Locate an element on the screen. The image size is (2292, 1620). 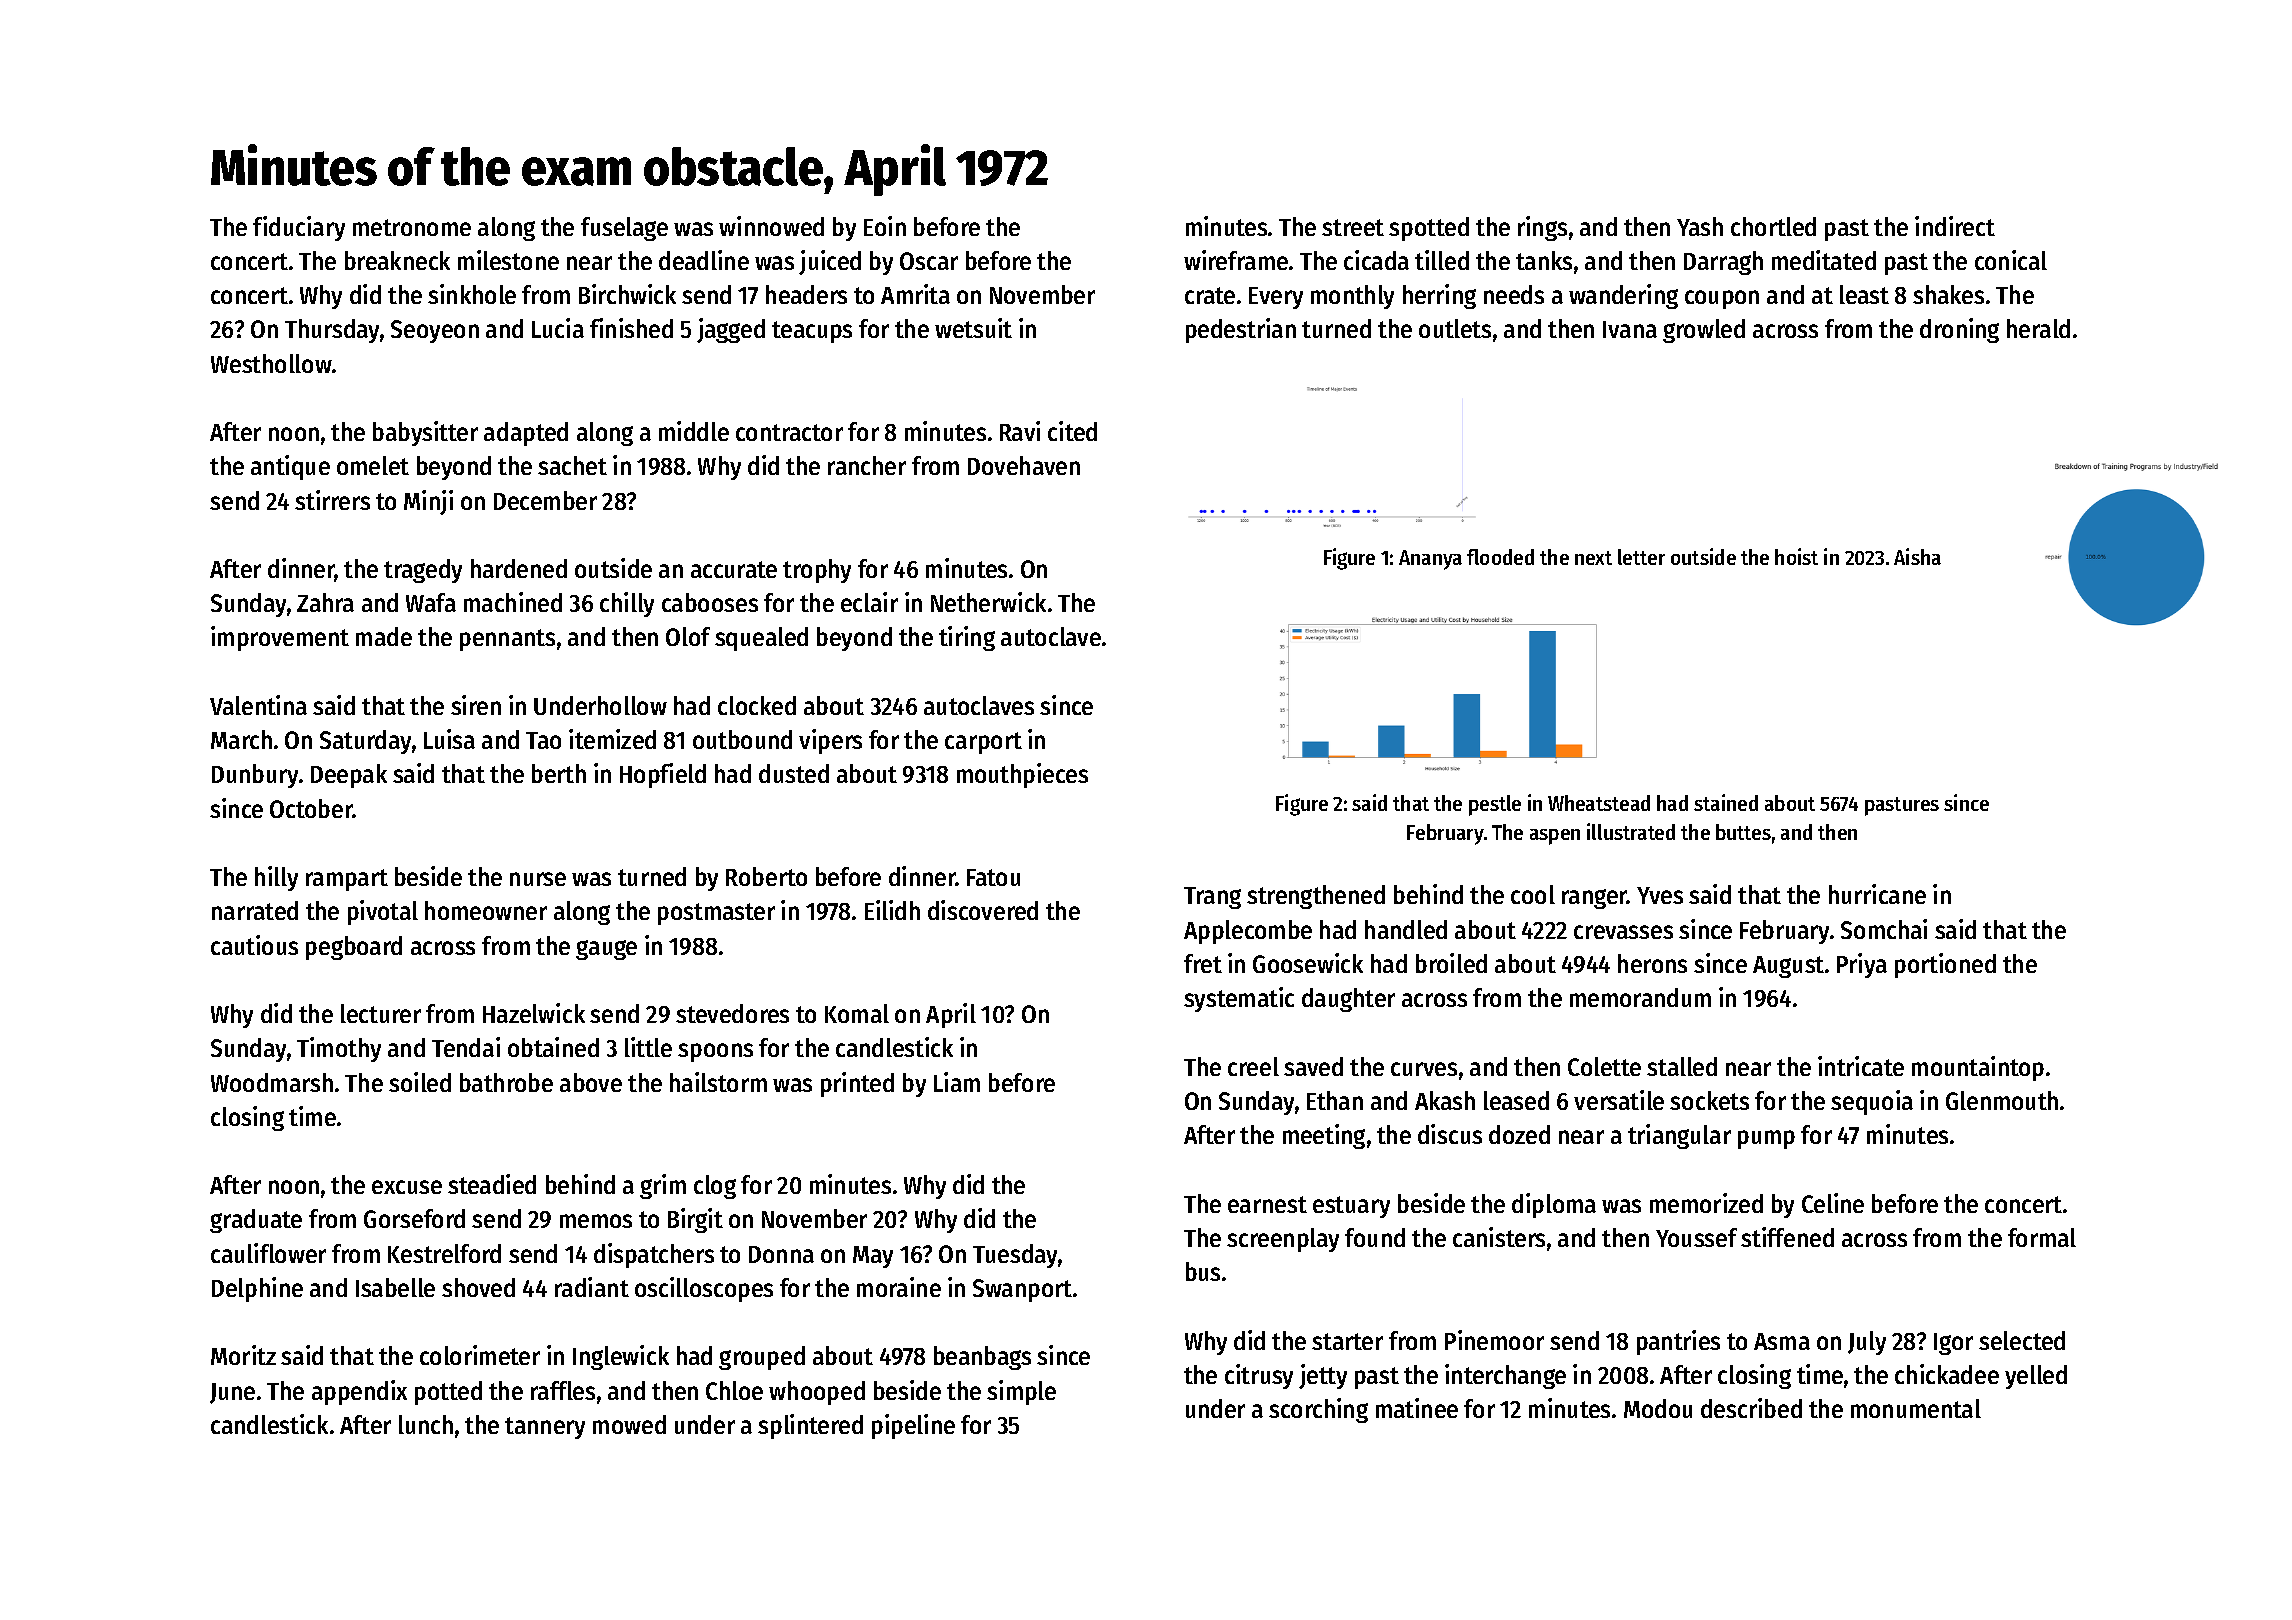
raffles is located at coordinates (563, 1390).
